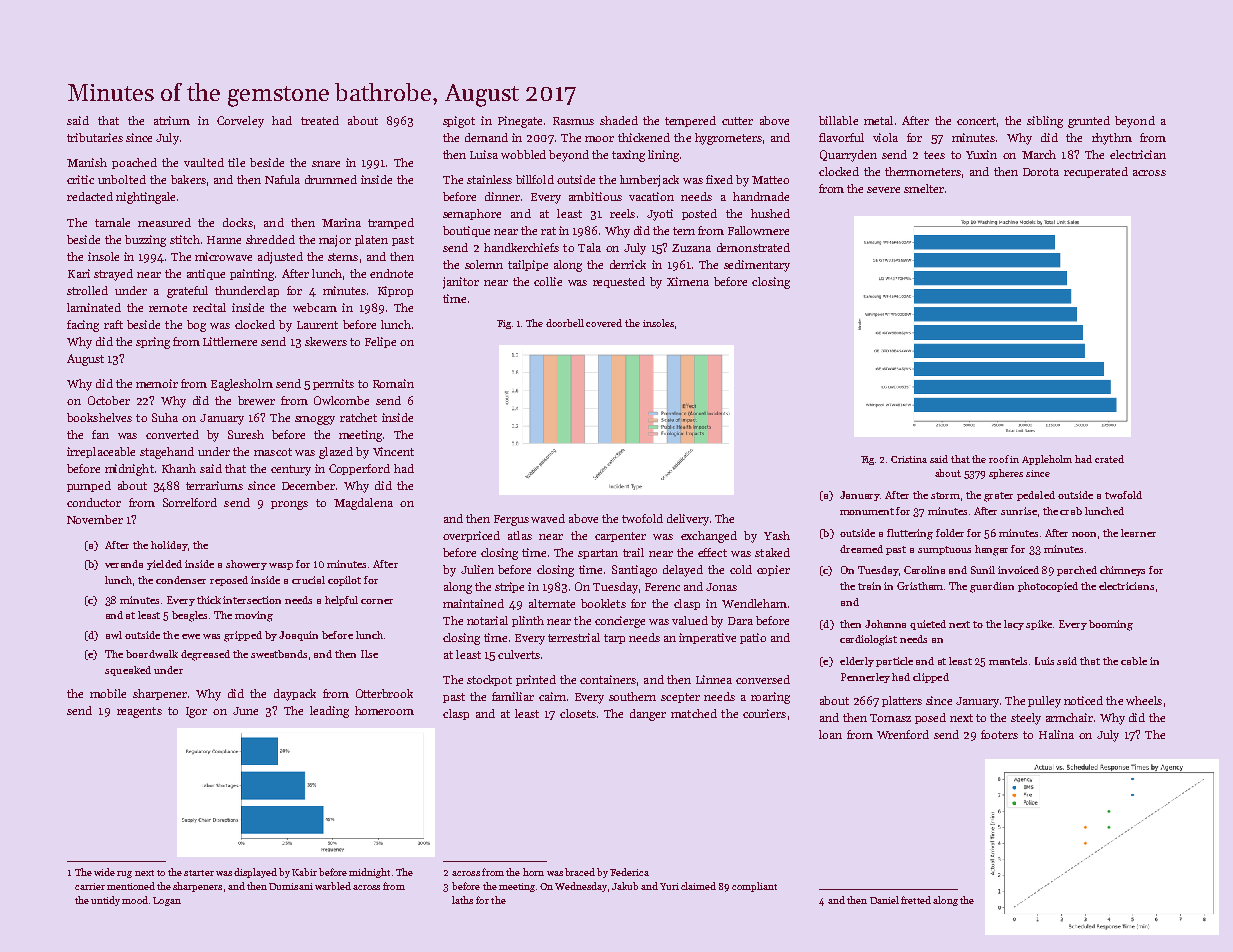 This screenshot has height=952, width=1233. What do you see at coordinates (358, 417) in the screenshot?
I see `ratchet` at bounding box center [358, 417].
